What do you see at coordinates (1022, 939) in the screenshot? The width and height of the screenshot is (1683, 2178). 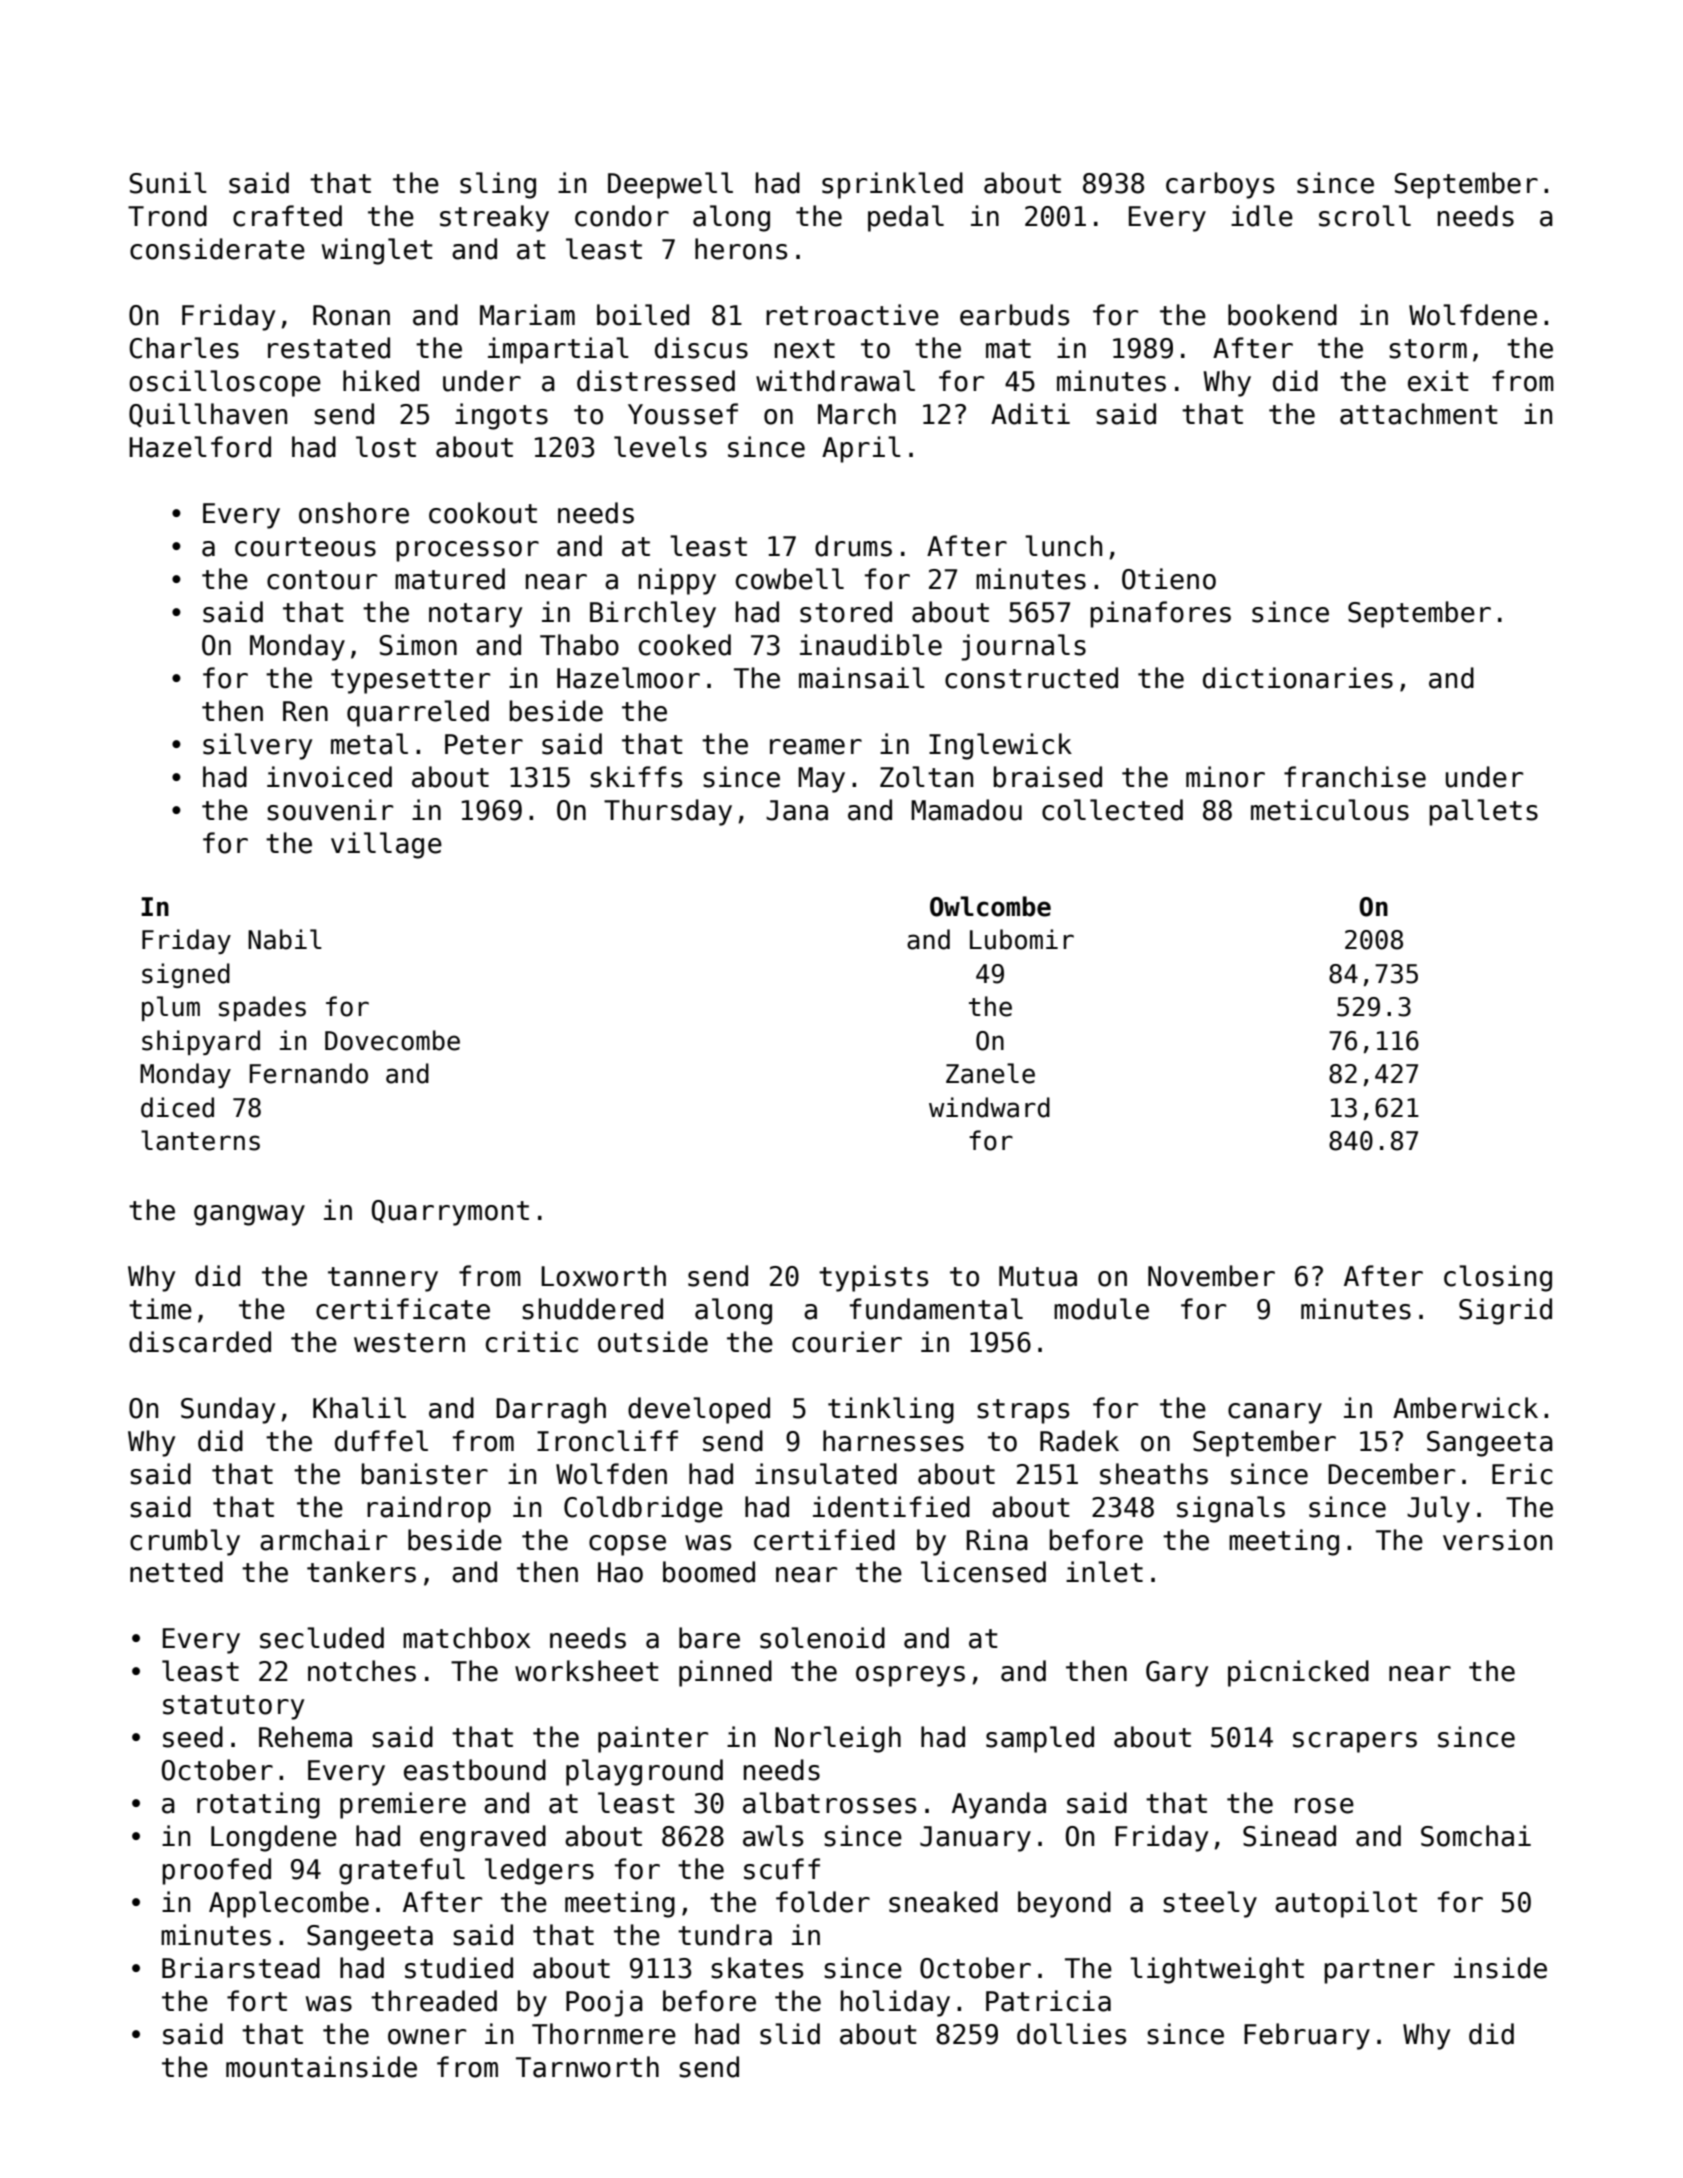 I see `Lubomir` at bounding box center [1022, 939].
